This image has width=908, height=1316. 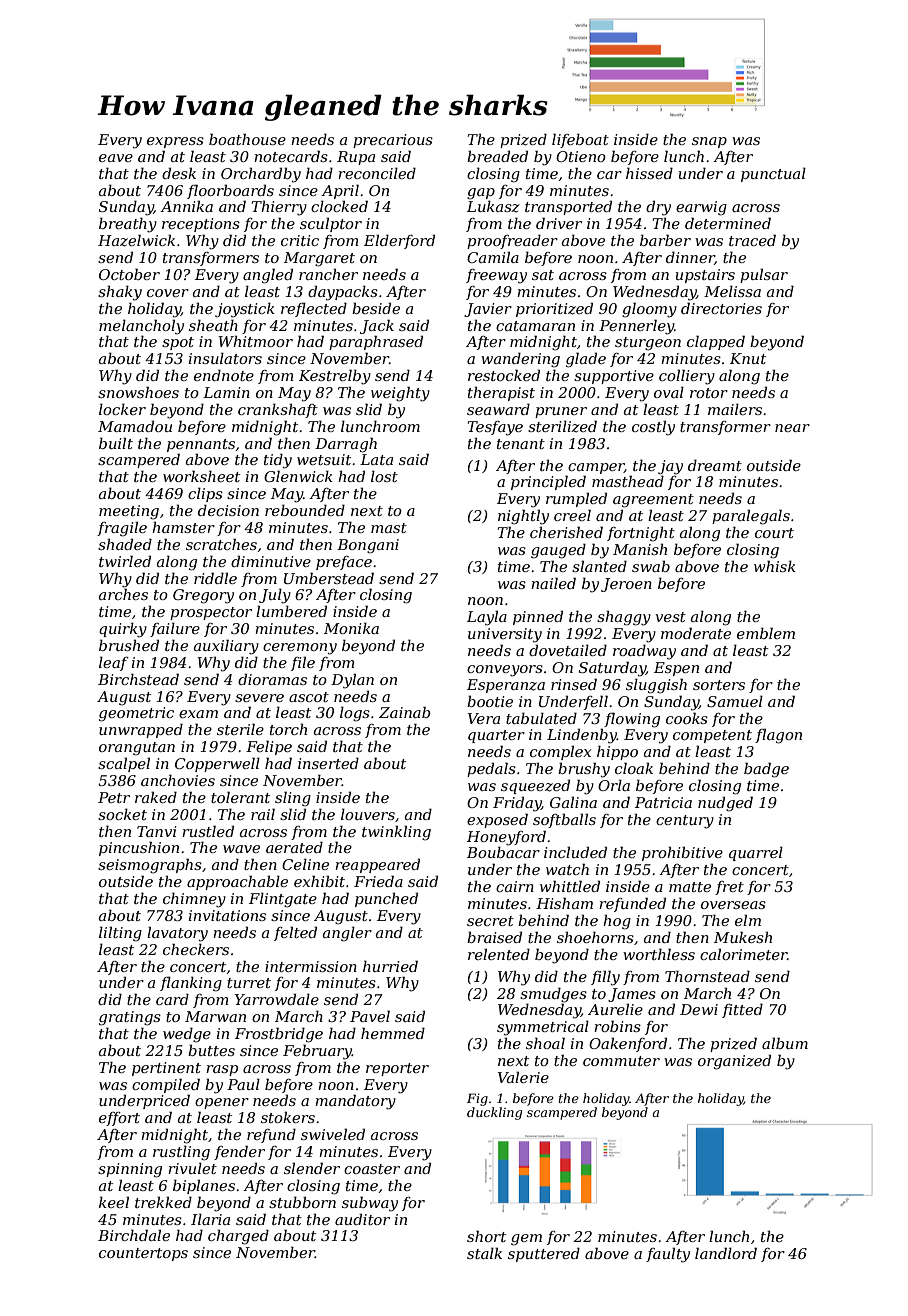 I want to click on pulsar, so click(x=764, y=275).
